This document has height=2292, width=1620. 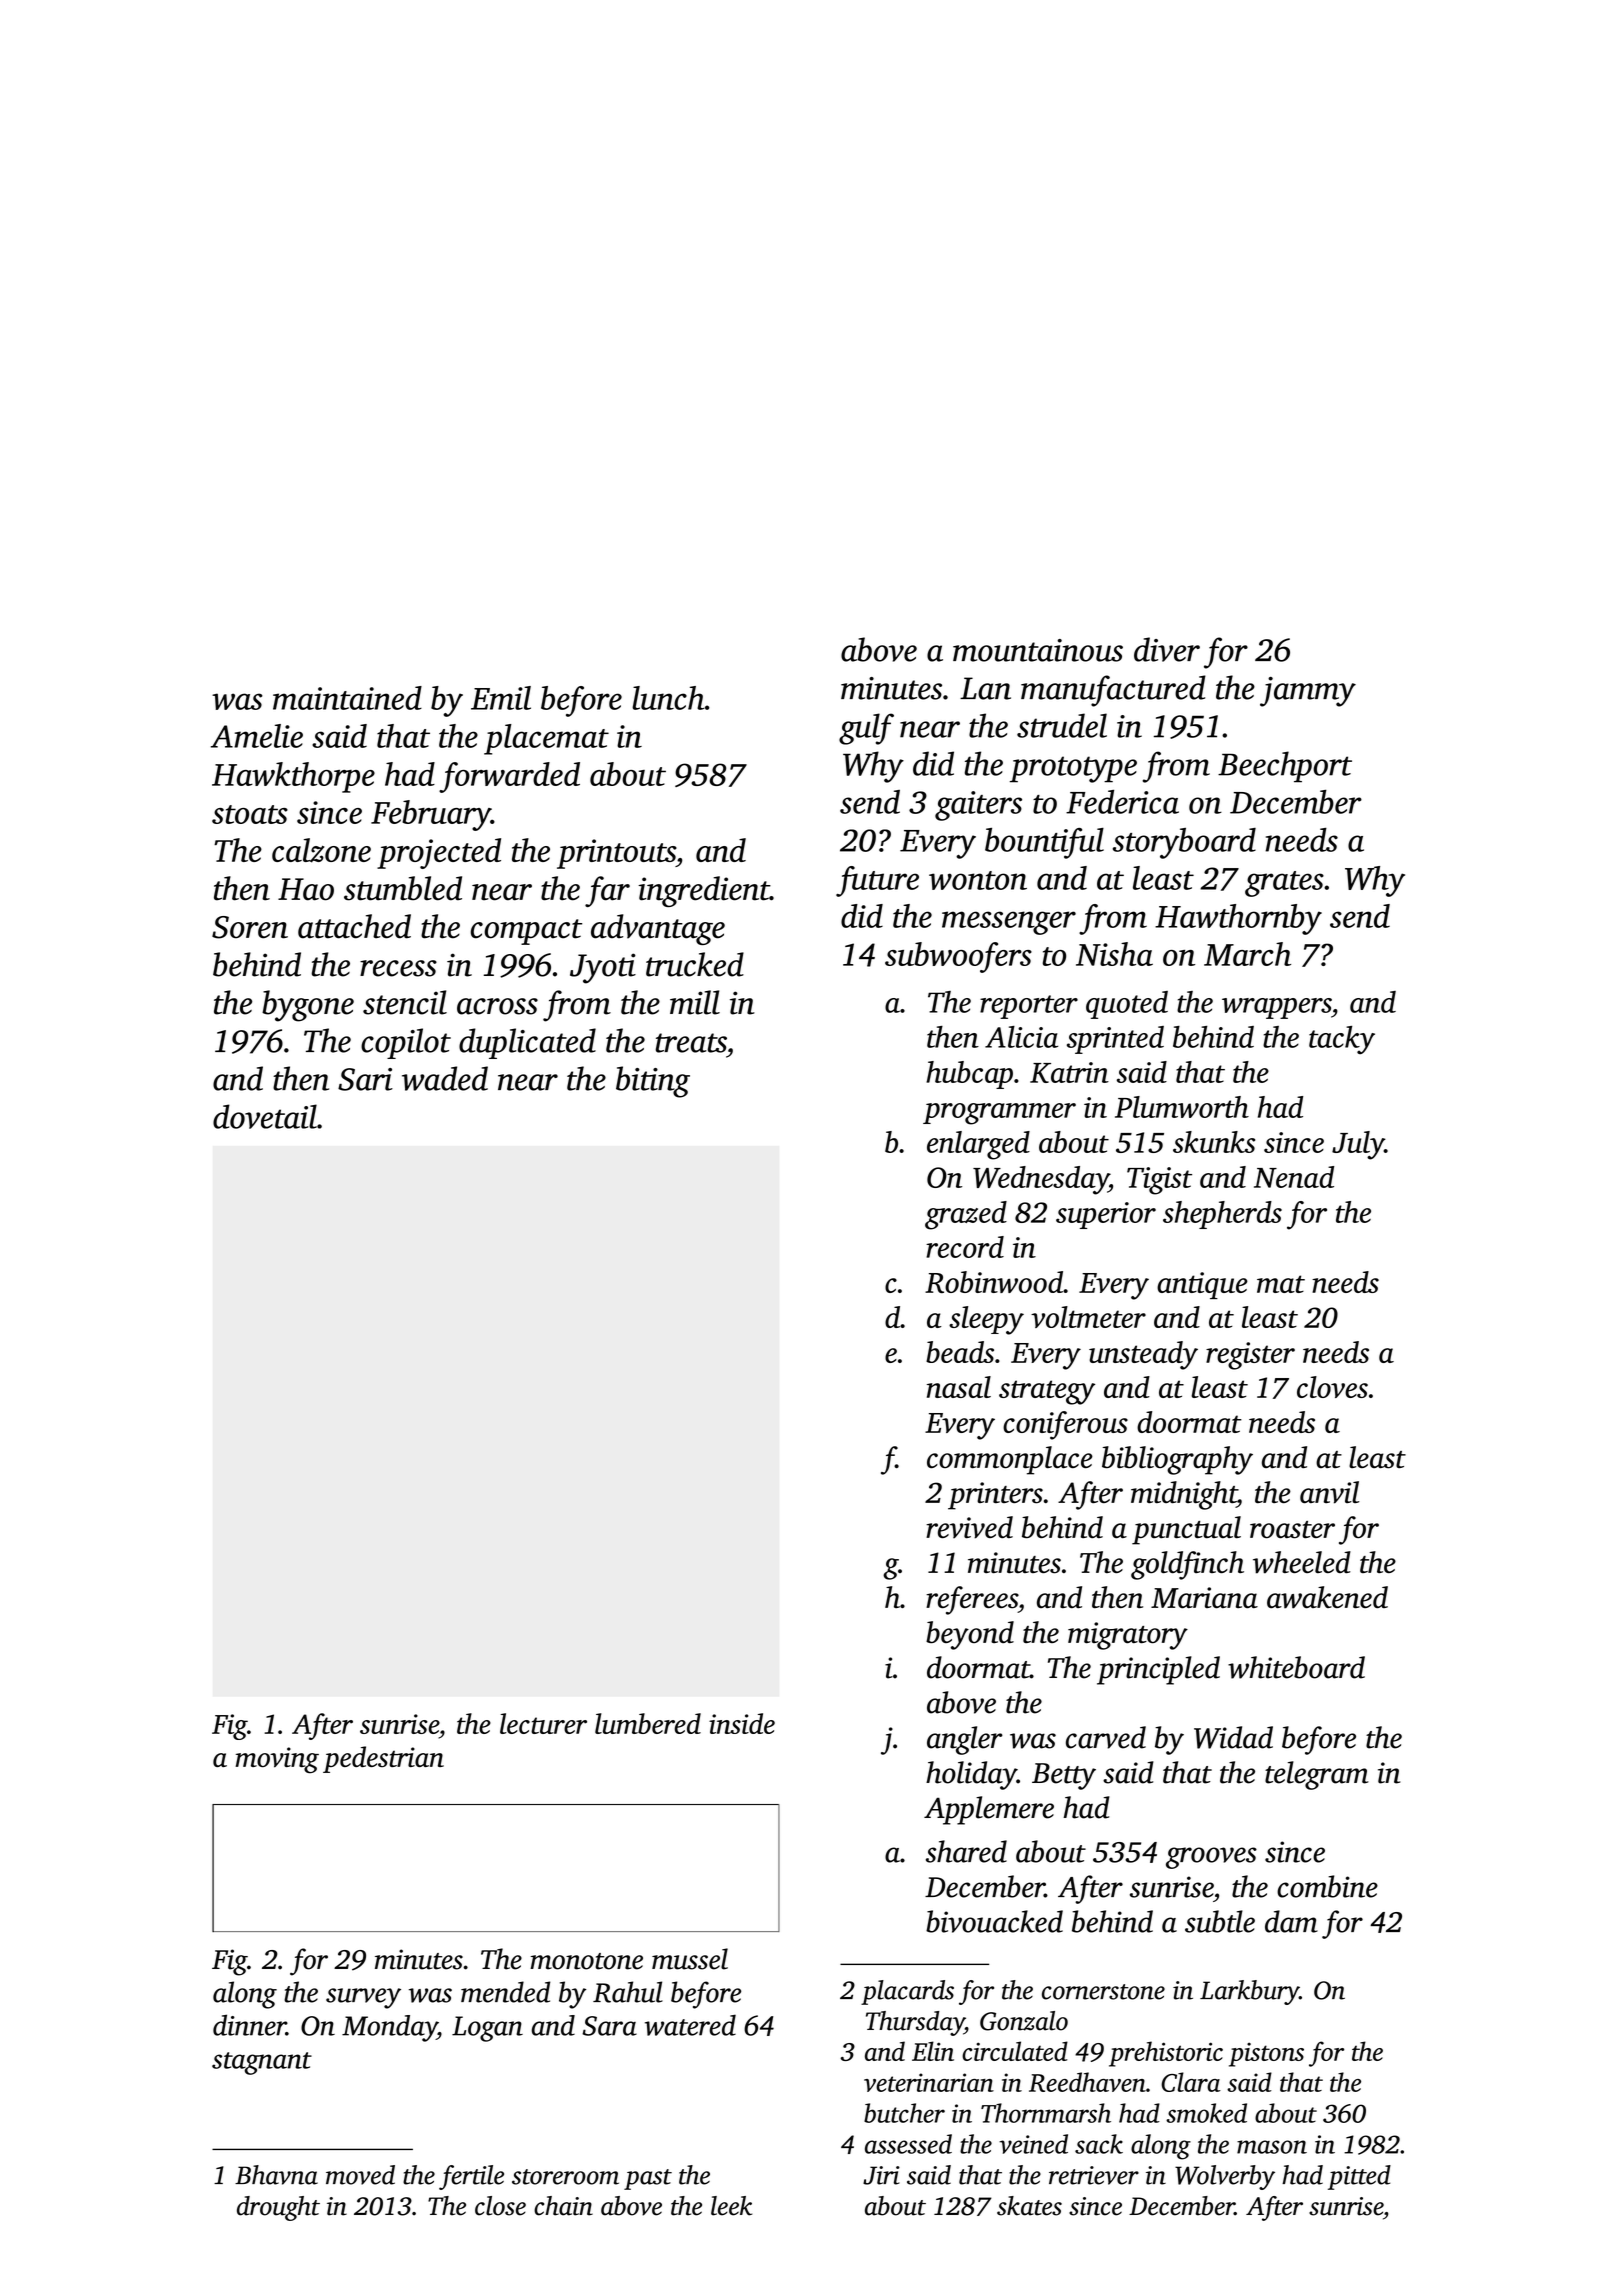 What do you see at coordinates (471, 2177) in the document?
I see `fertile` at bounding box center [471, 2177].
